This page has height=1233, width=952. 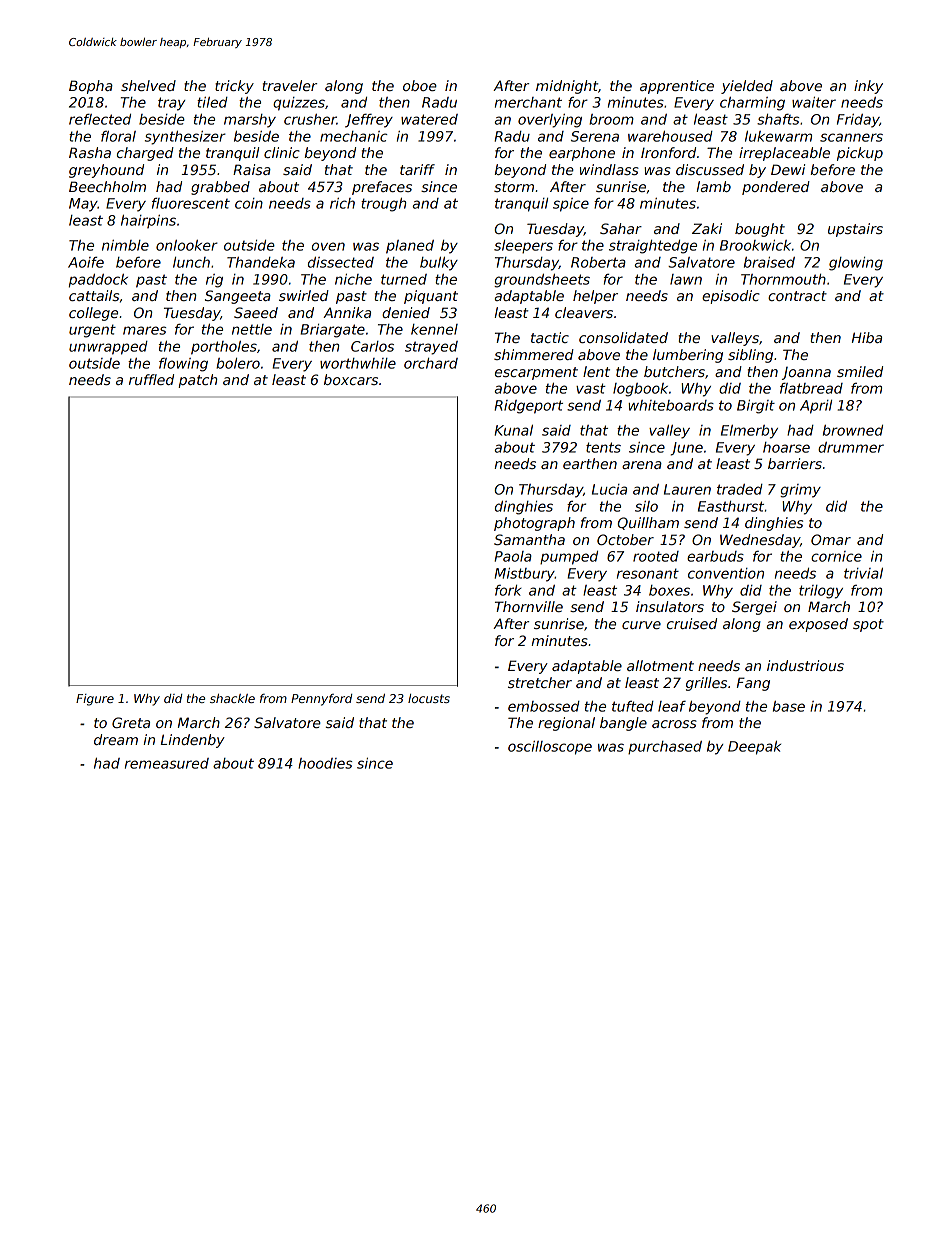 I want to click on Mistbury, so click(x=524, y=575).
